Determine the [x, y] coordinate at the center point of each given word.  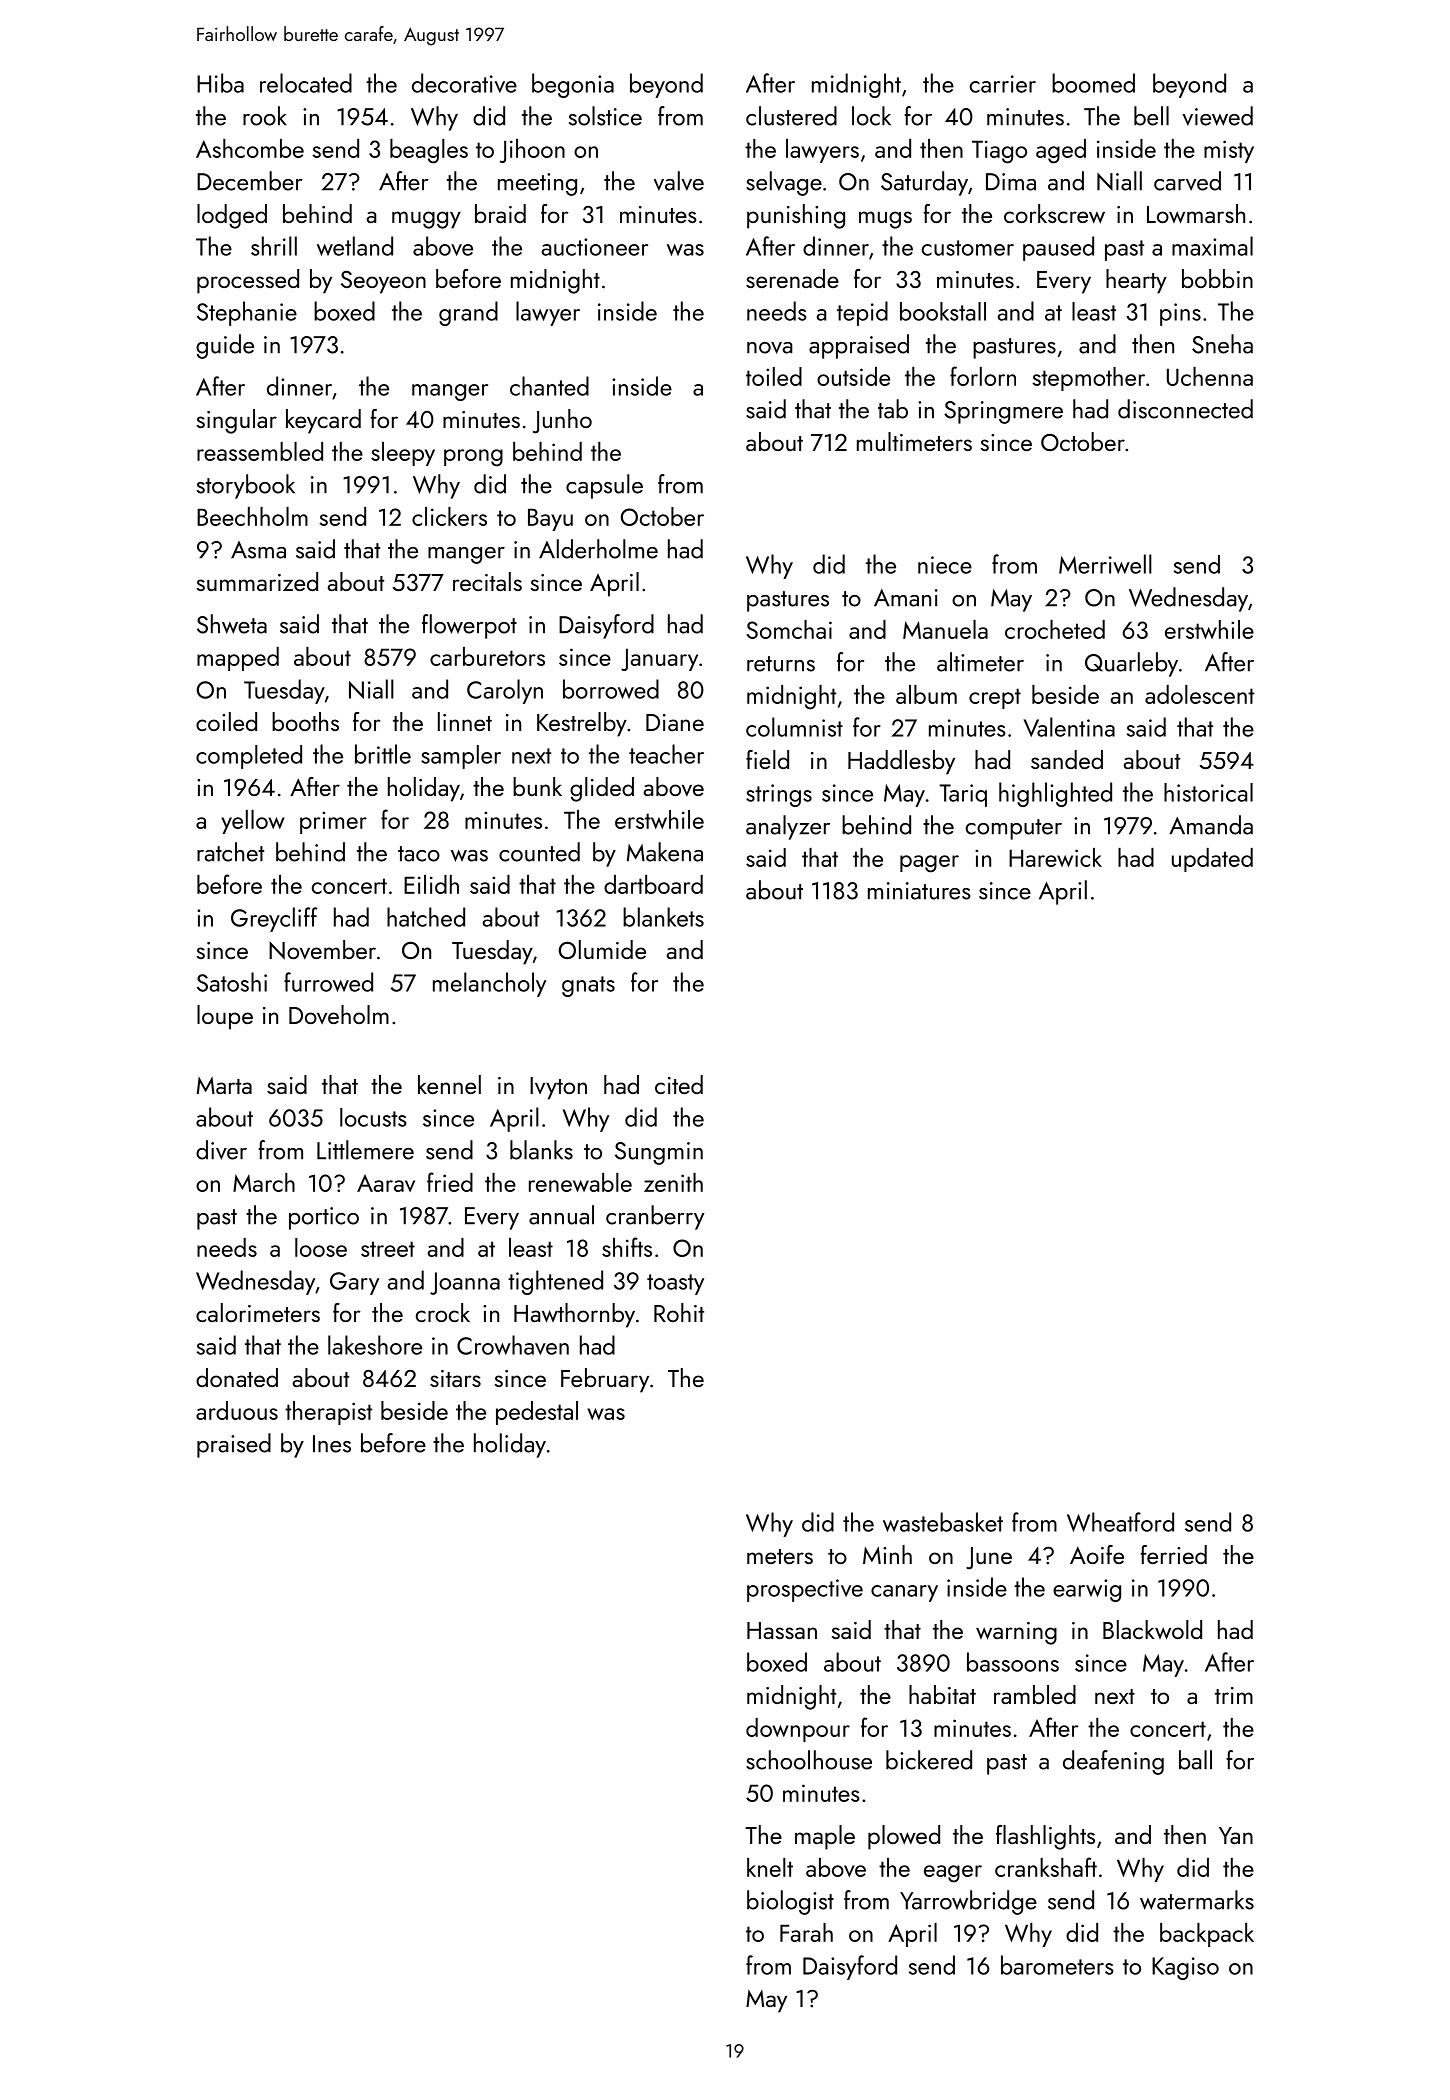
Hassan [782, 1630]
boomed [1093, 83]
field [767, 759]
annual [561, 1215]
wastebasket [943, 1522]
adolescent [1199, 694]
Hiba [220, 83]
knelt [770, 1867]
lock [871, 116]
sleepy [403, 454]
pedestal [537, 1413]
